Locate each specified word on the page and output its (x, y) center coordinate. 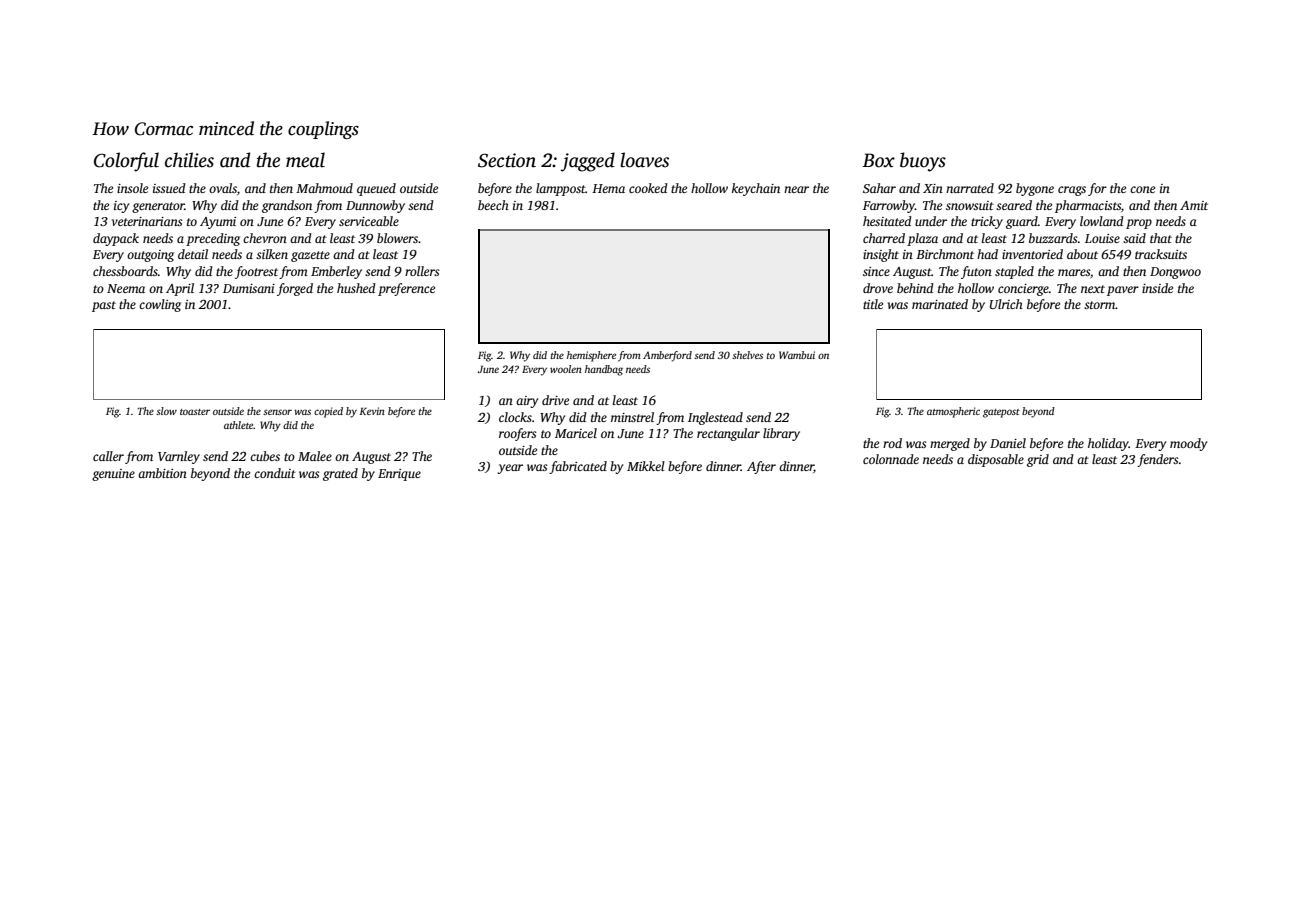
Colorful (126, 162)
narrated (970, 188)
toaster (195, 412)
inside (1157, 288)
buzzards (1053, 238)
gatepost (1001, 413)
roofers (517, 434)
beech (493, 205)
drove (878, 288)
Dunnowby (375, 206)
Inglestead (715, 418)
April (180, 289)
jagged (588, 162)
